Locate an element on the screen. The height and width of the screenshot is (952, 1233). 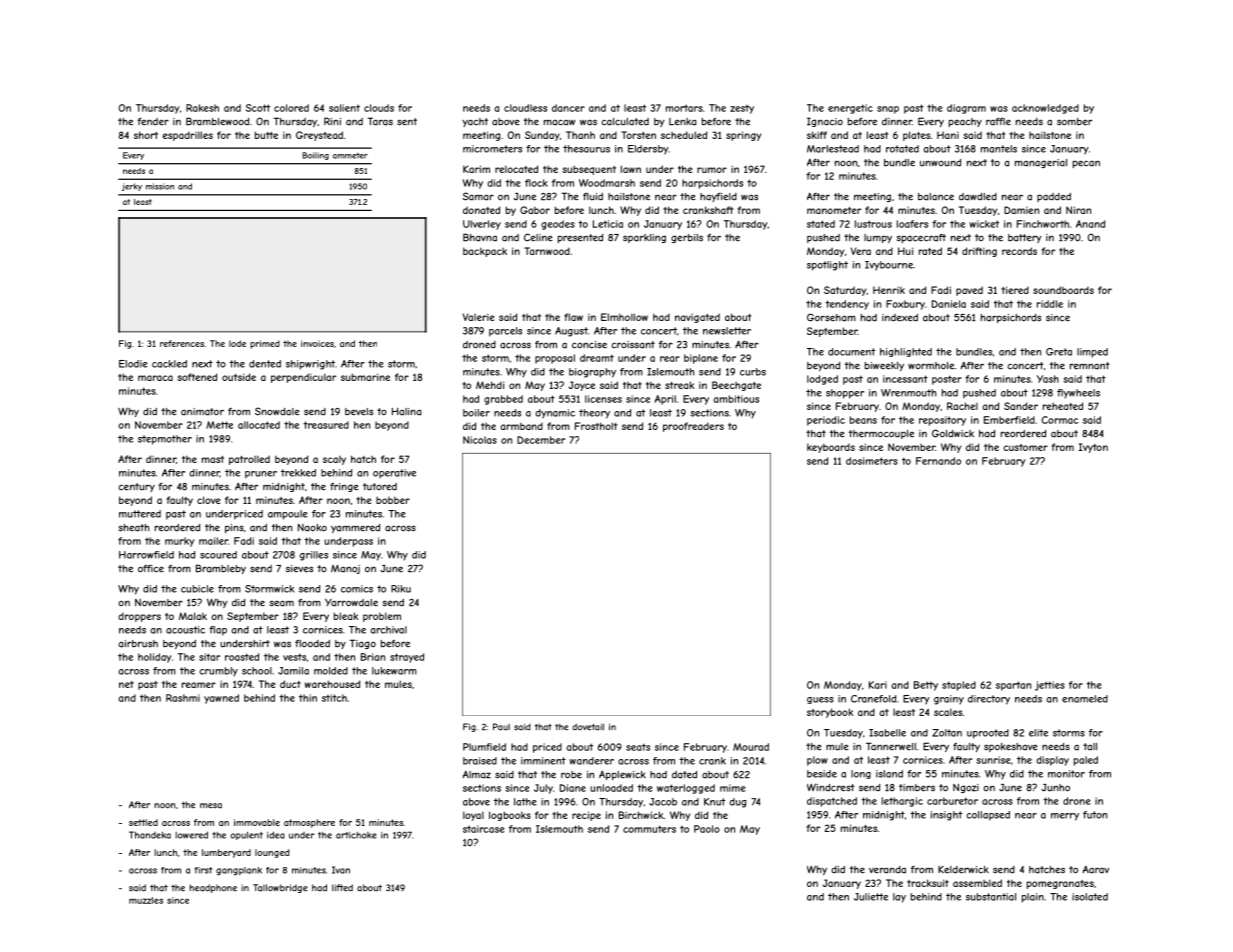
raffle is located at coordinates (998, 122).
